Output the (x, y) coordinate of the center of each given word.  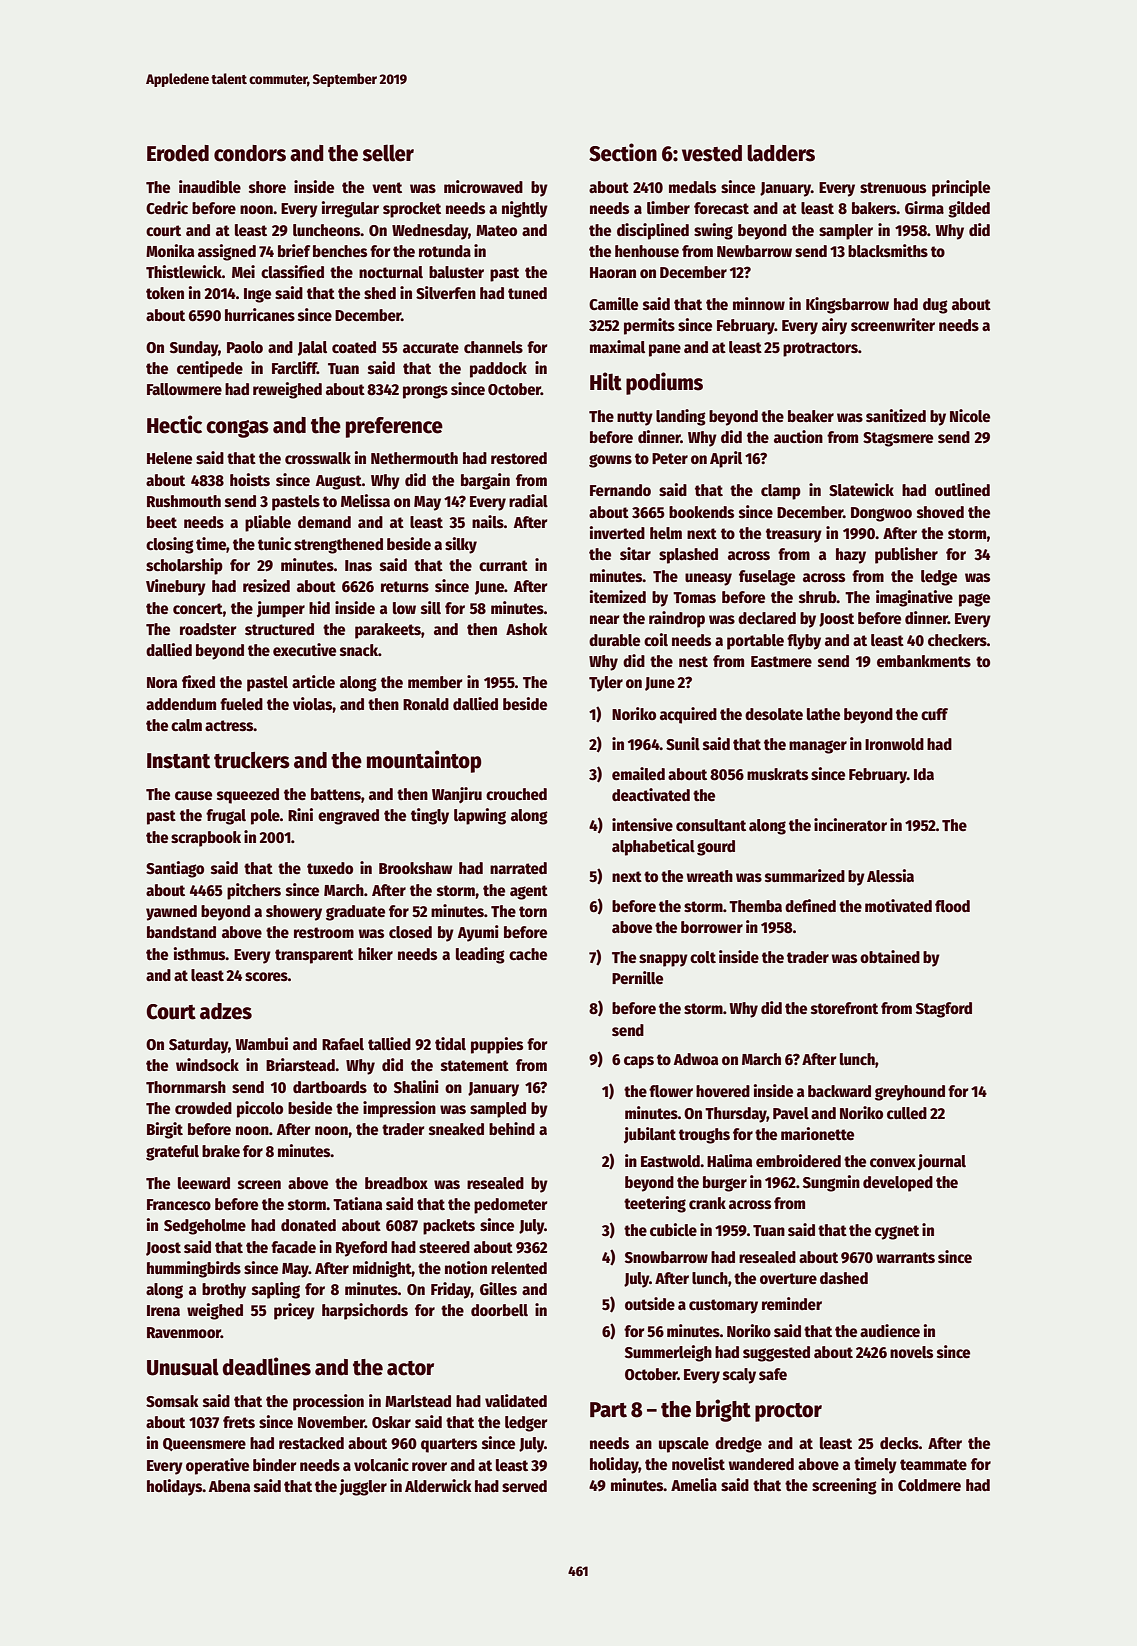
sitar (635, 554)
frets (239, 1422)
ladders (781, 153)
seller (388, 153)
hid (319, 607)
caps (639, 1062)
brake (221, 1151)
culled (907, 1113)
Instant (178, 761)
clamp (781, 492)
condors (250, 153)
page (974, 600)
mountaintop (424, 761)
